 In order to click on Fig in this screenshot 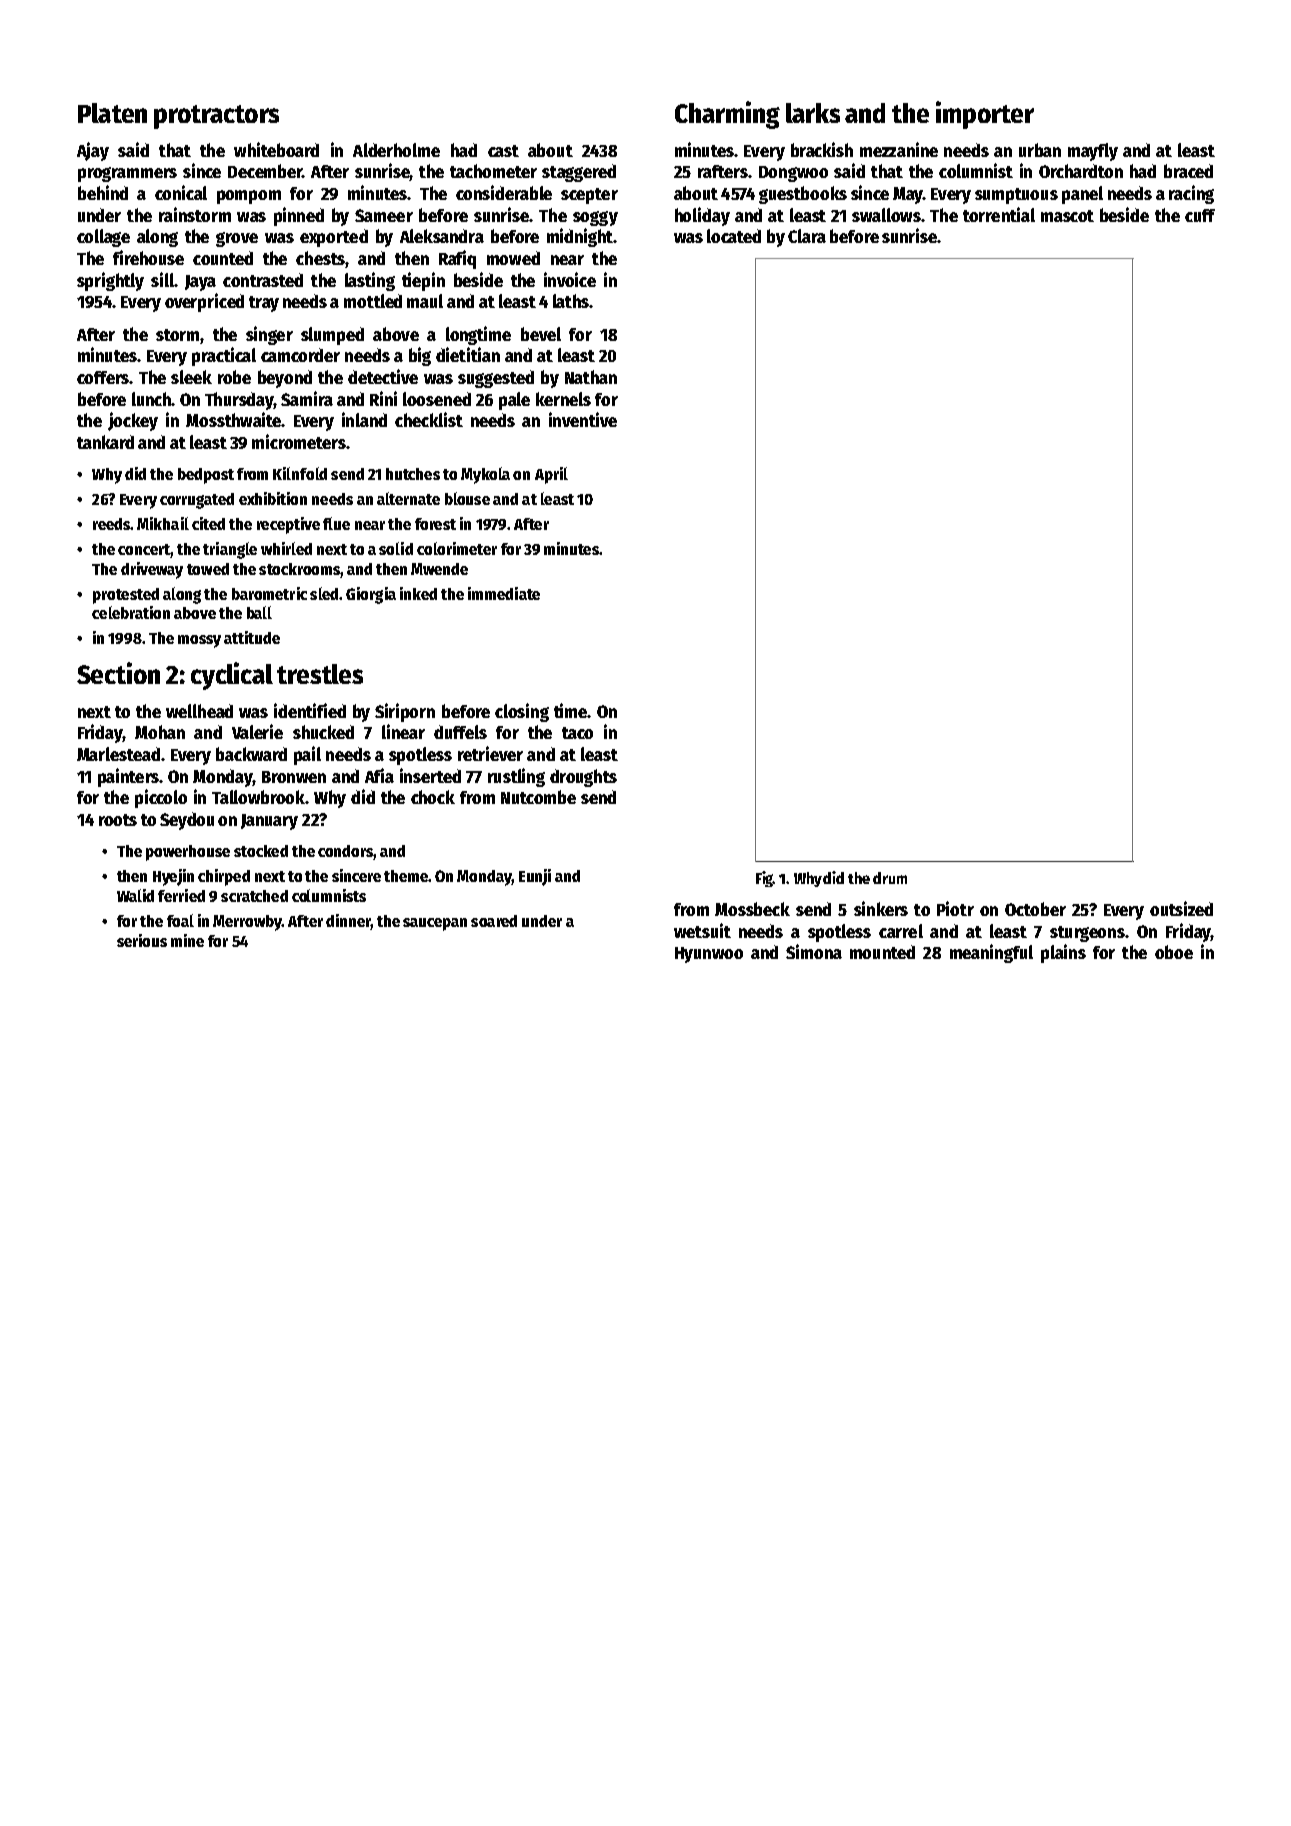, I will do `click(765, 879)`.
